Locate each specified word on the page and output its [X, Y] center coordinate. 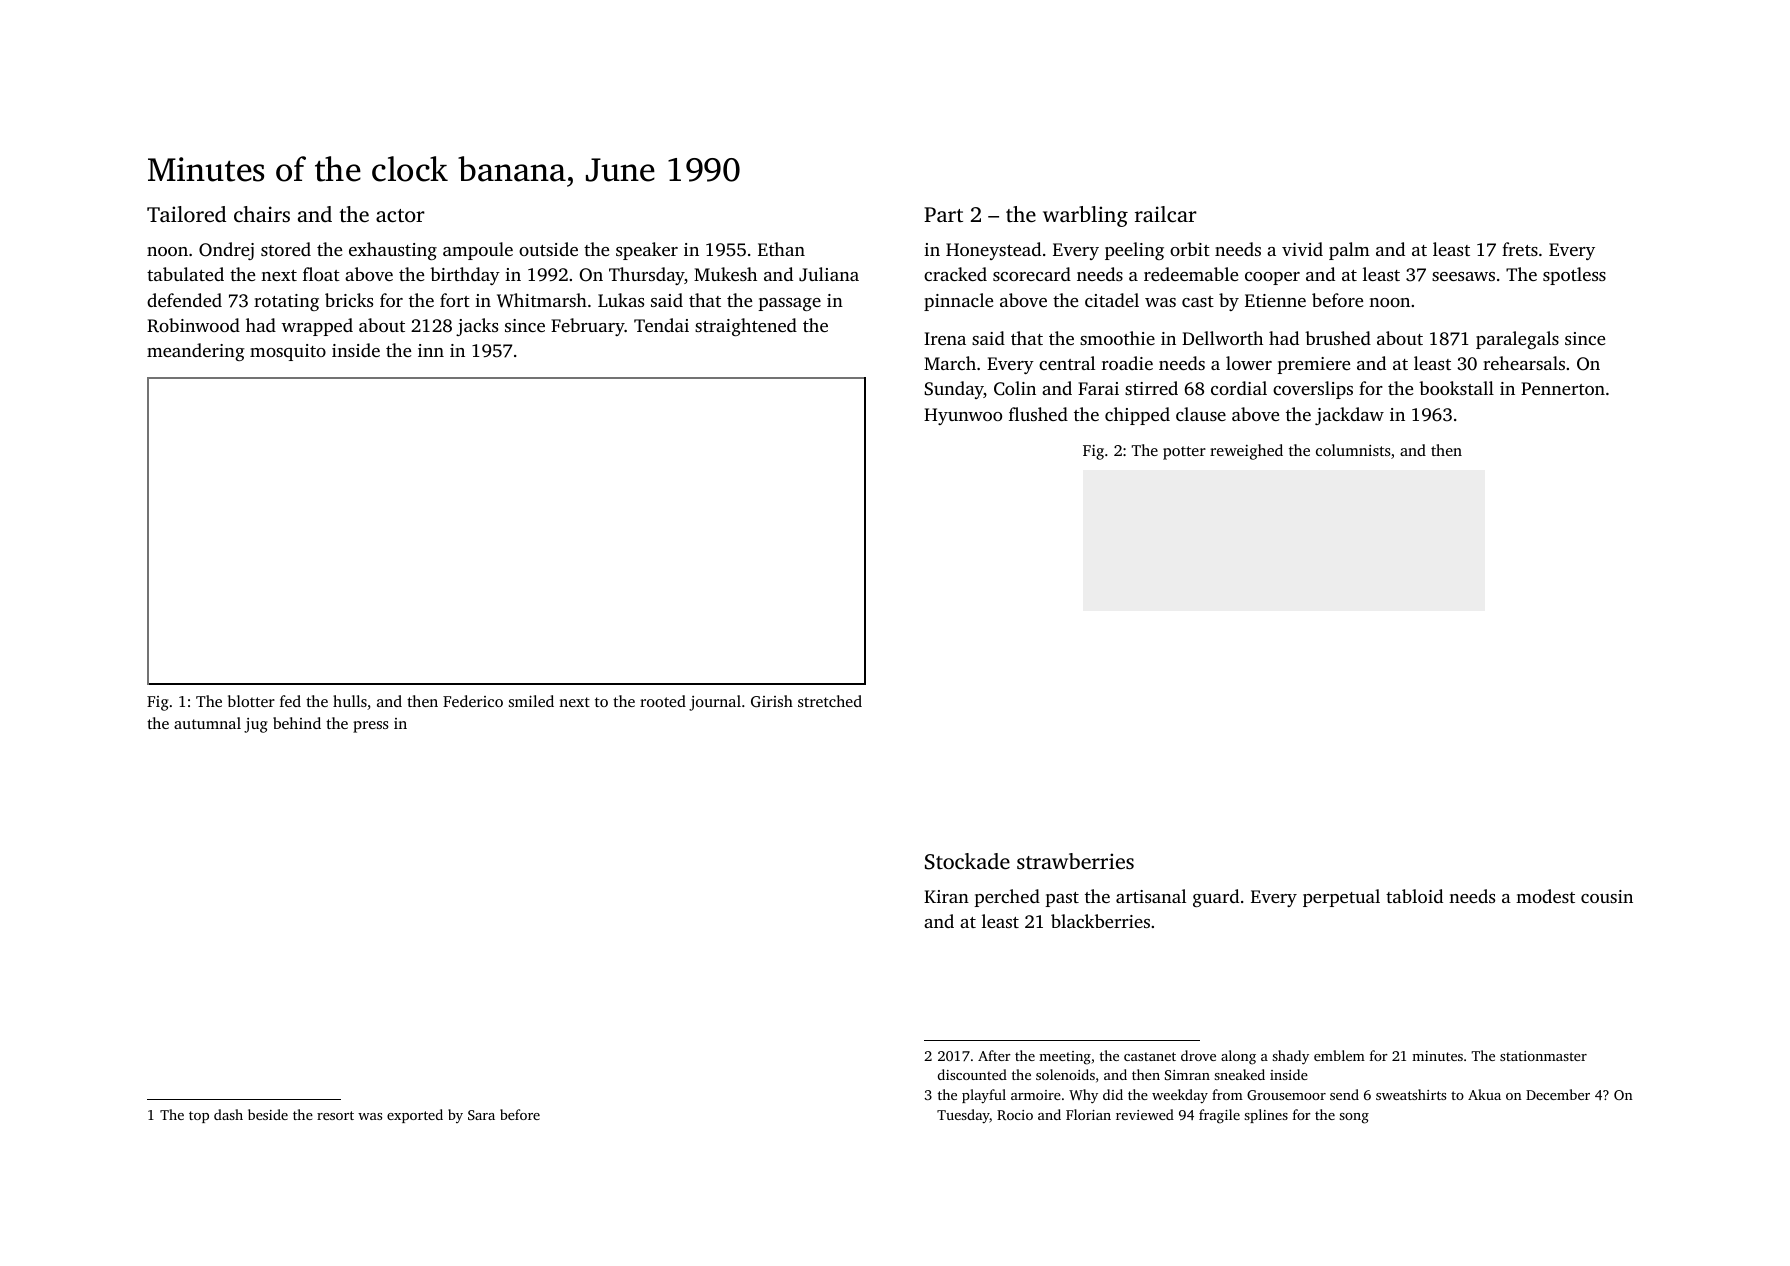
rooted [663, 701]
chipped [1137, 416]
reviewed [1145, 1114]
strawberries [1075, 861]
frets [1520, 249]
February [588, 327]
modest [1545, 896]
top [199, 1117]
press [371, 727]
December [1558, 1094]
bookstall [1456, 388]
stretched [830, 701]
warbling [1085, 216]
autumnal [207, 723]
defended [184, 300]
